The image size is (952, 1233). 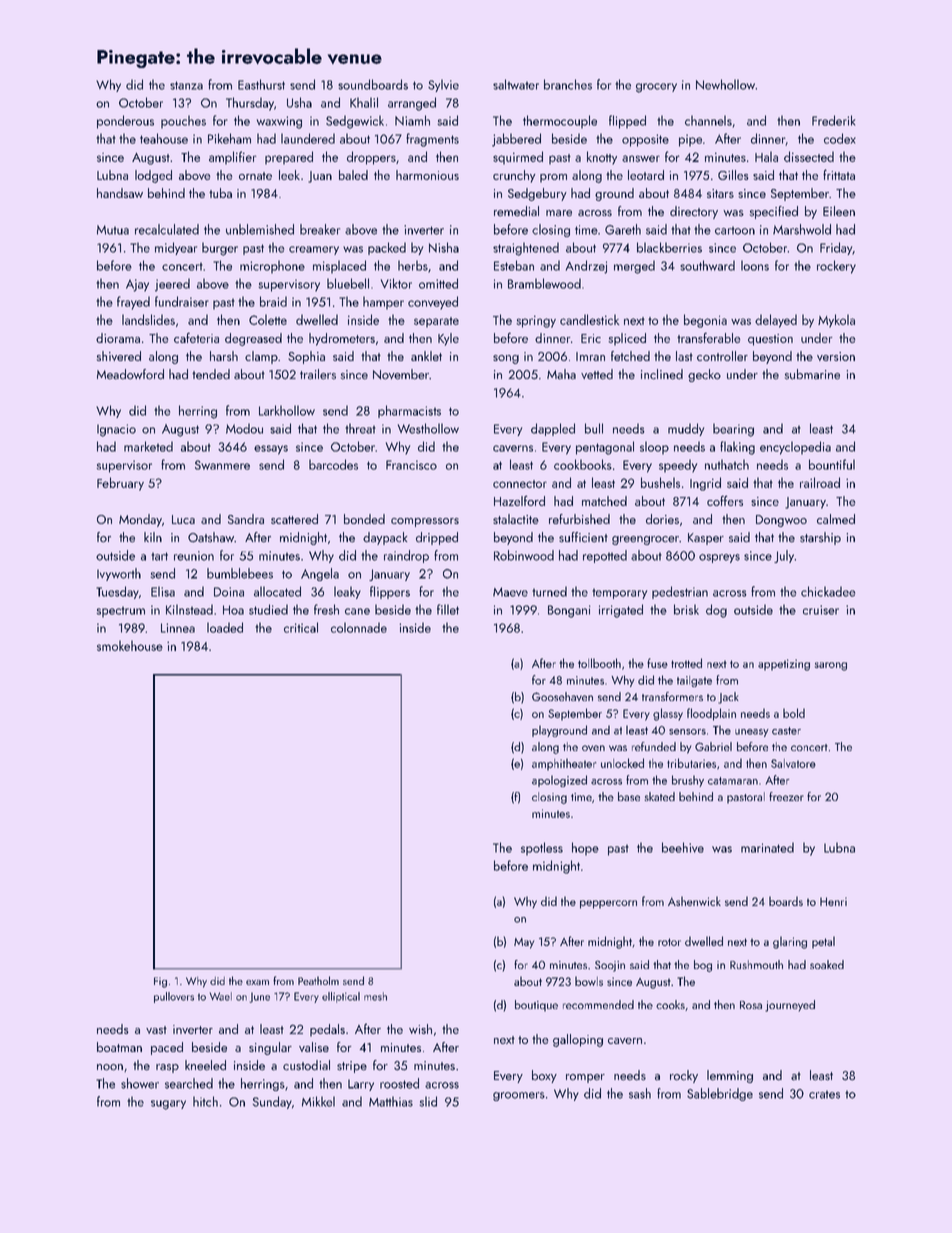 I want to click on Salvatore, so click(x=793, y=763).
